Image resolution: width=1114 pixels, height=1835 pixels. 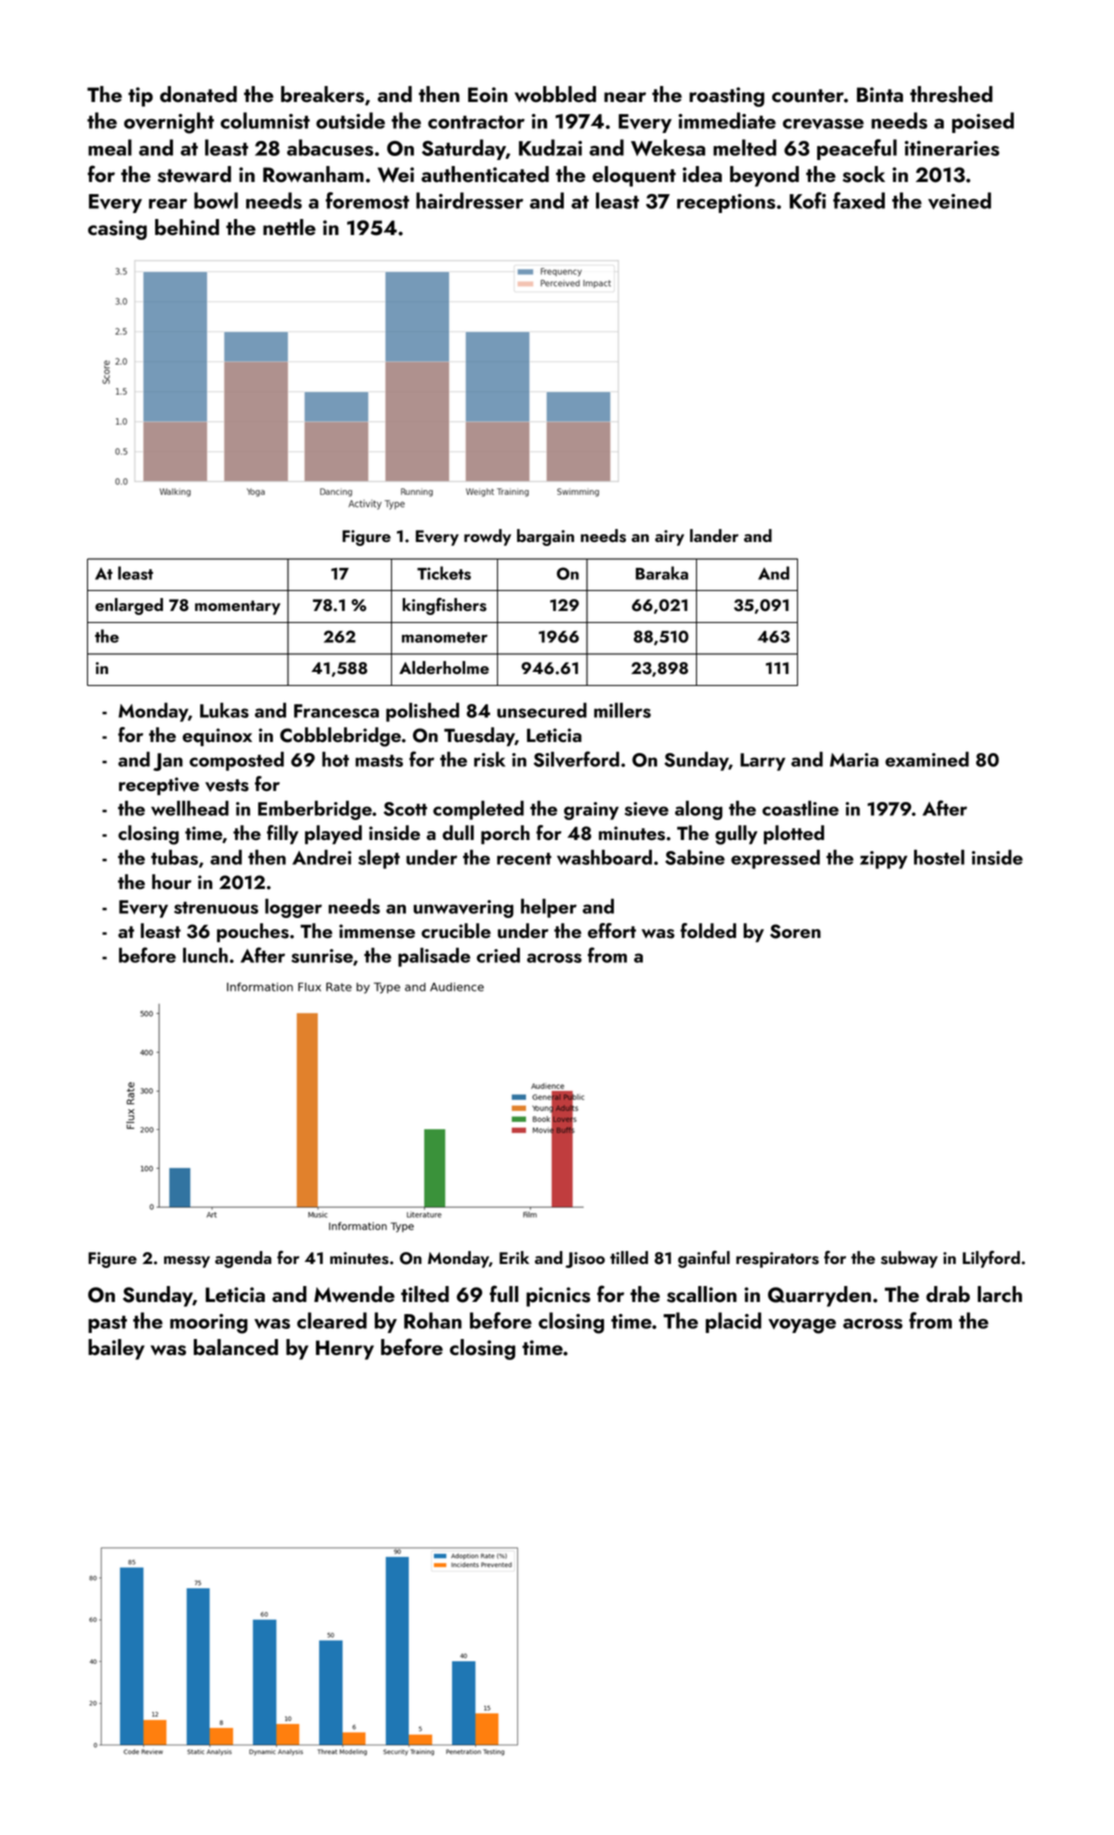 I want to click on tubas, so click(x=174, y=857).
